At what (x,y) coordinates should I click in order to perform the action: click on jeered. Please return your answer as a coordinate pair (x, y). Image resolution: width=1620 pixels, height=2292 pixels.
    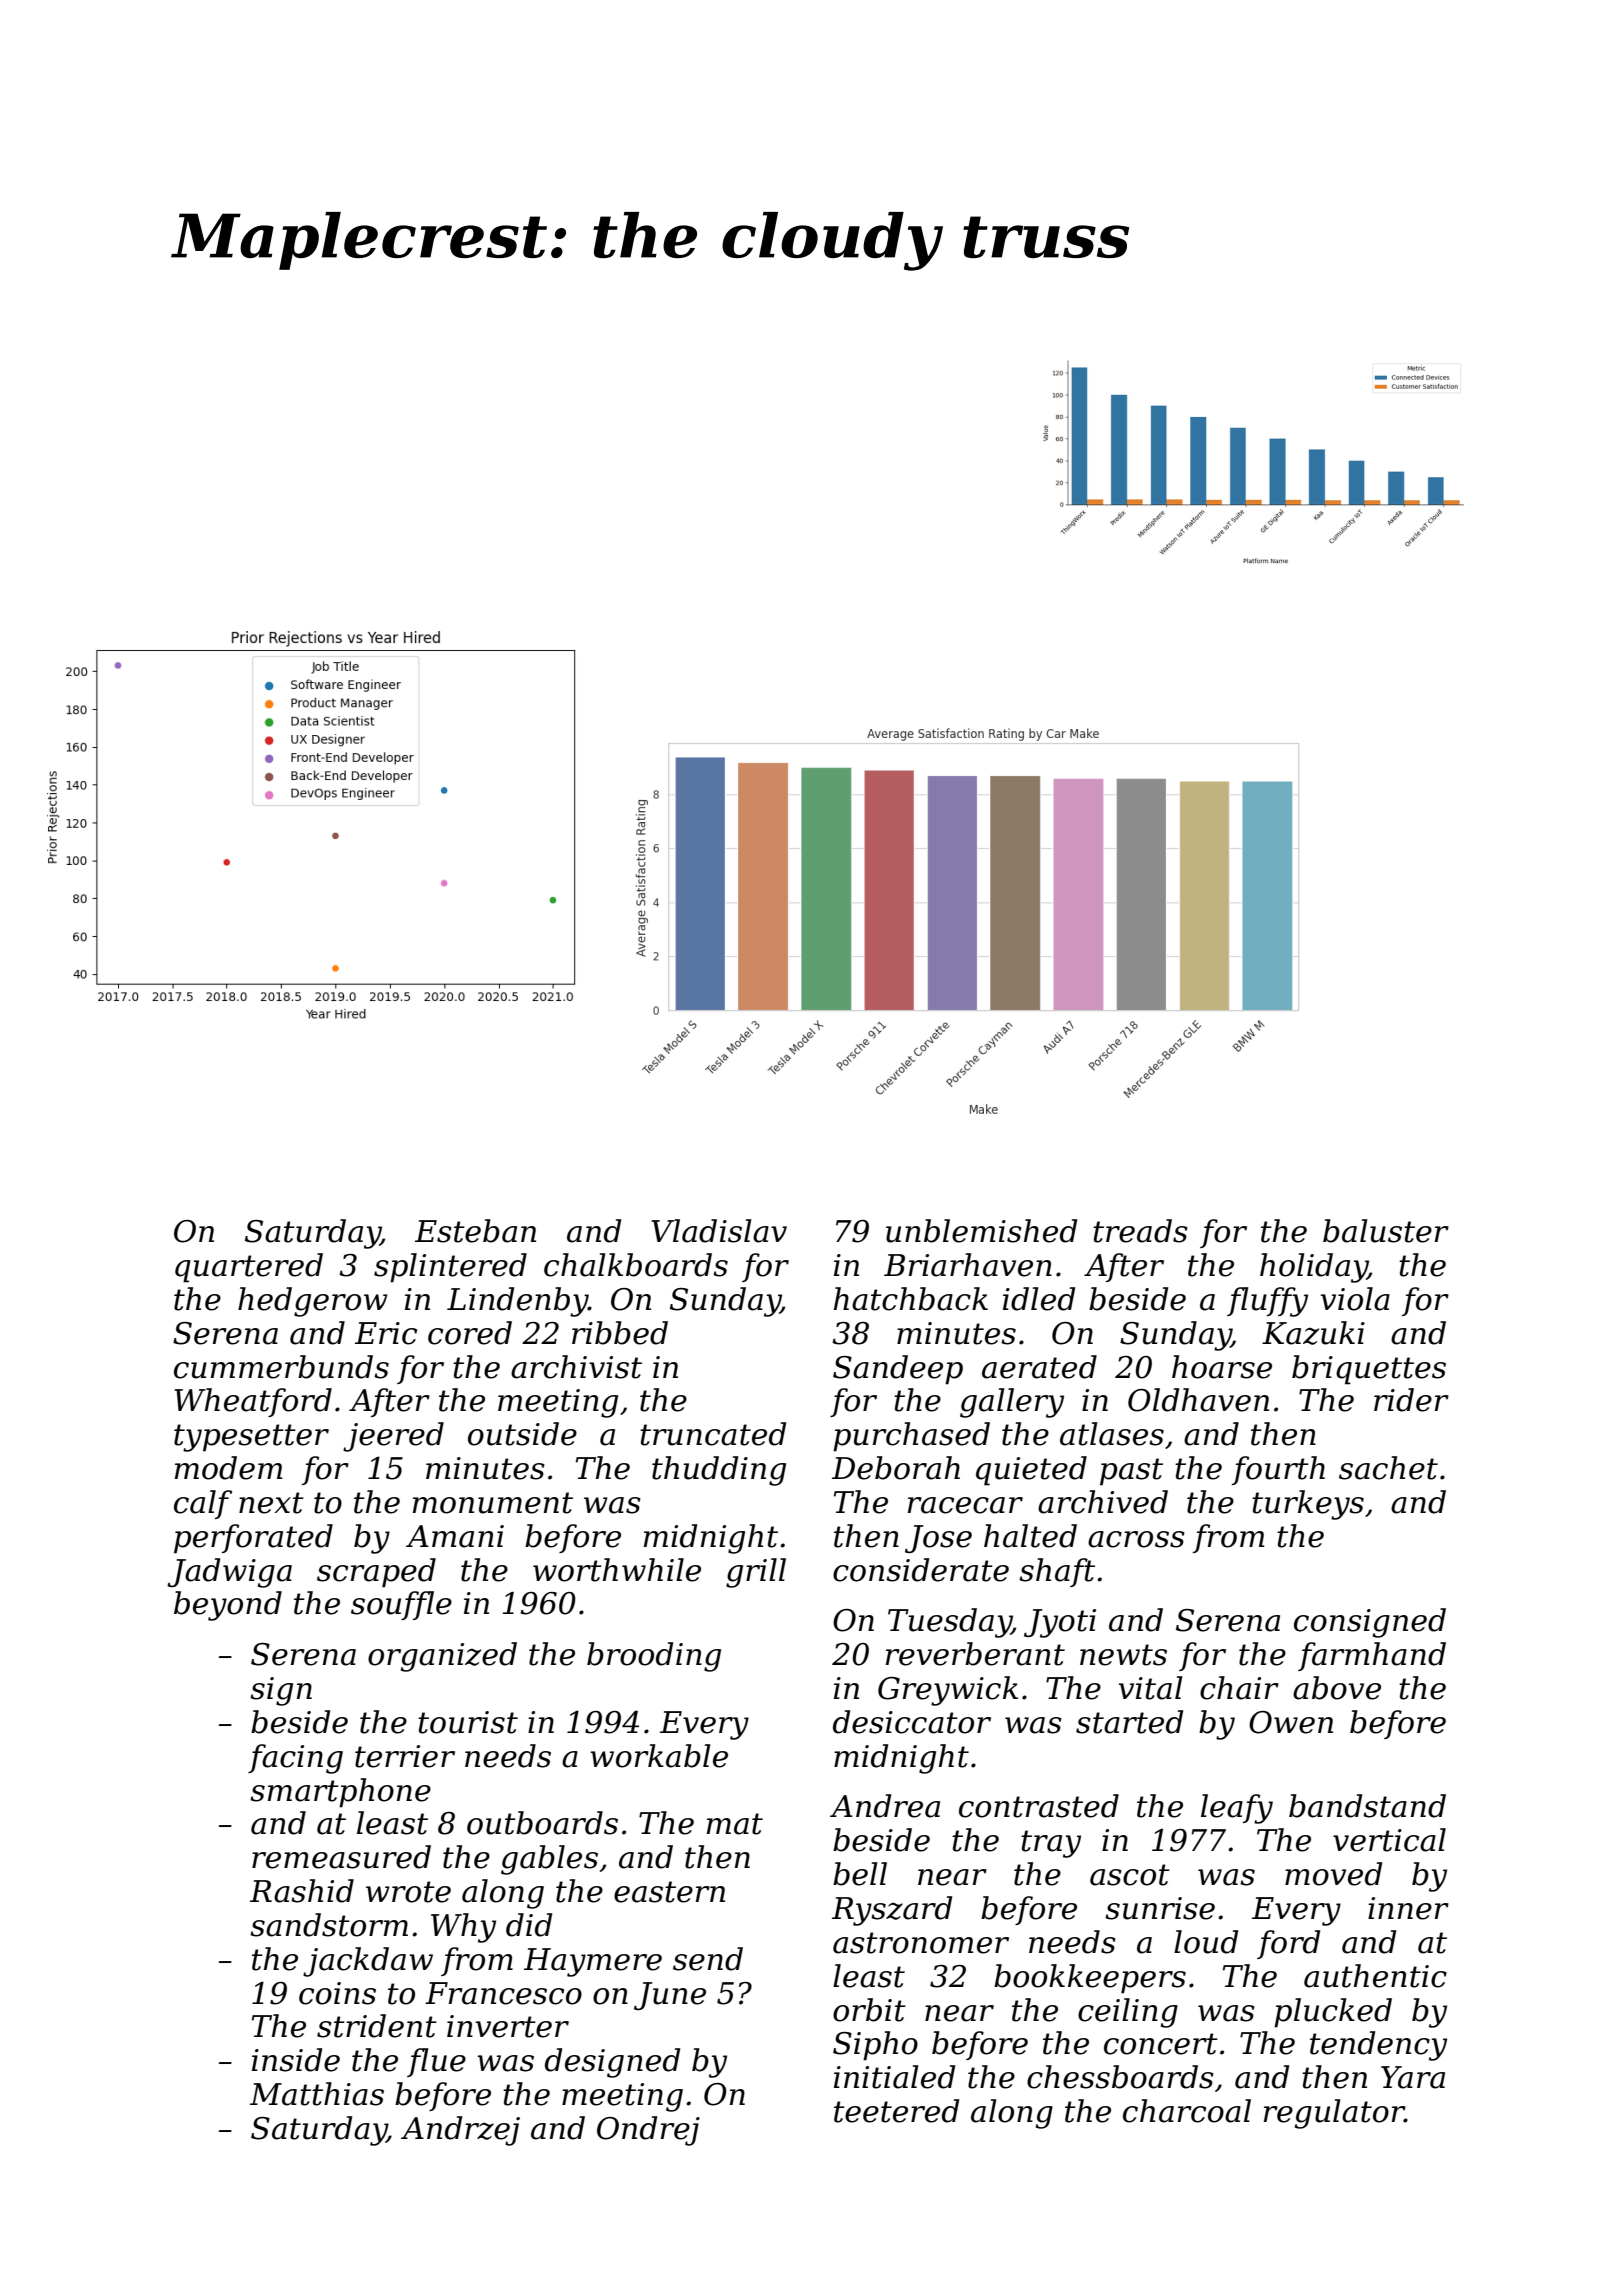
    Looking at the image, I should click on (393, 1437).
